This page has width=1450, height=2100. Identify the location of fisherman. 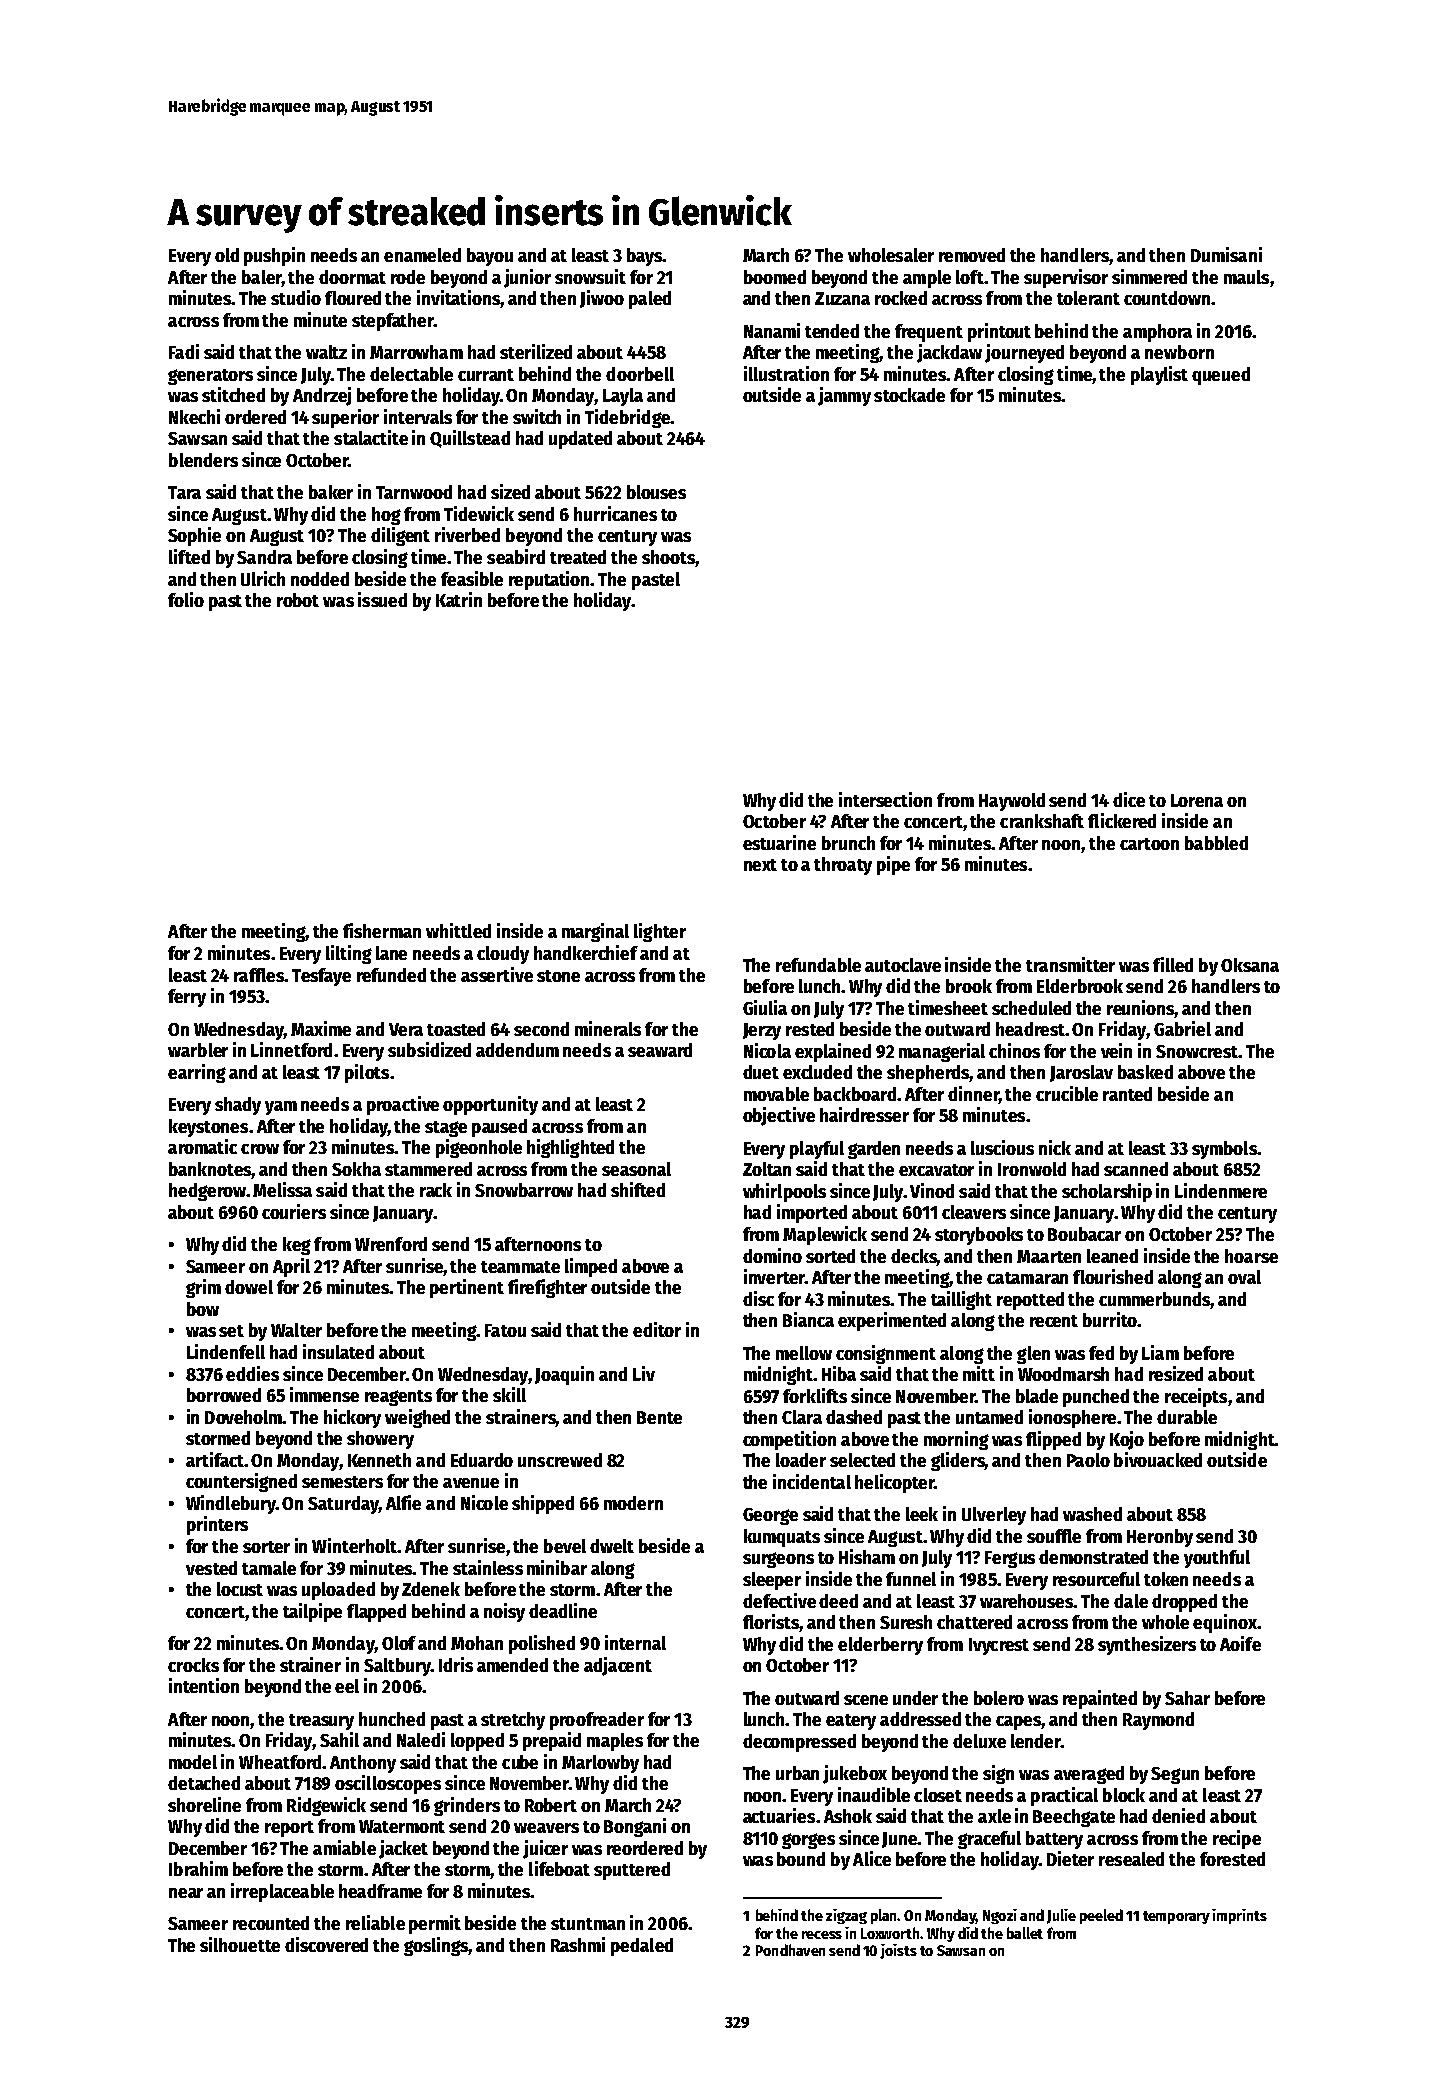
(382, 930).
